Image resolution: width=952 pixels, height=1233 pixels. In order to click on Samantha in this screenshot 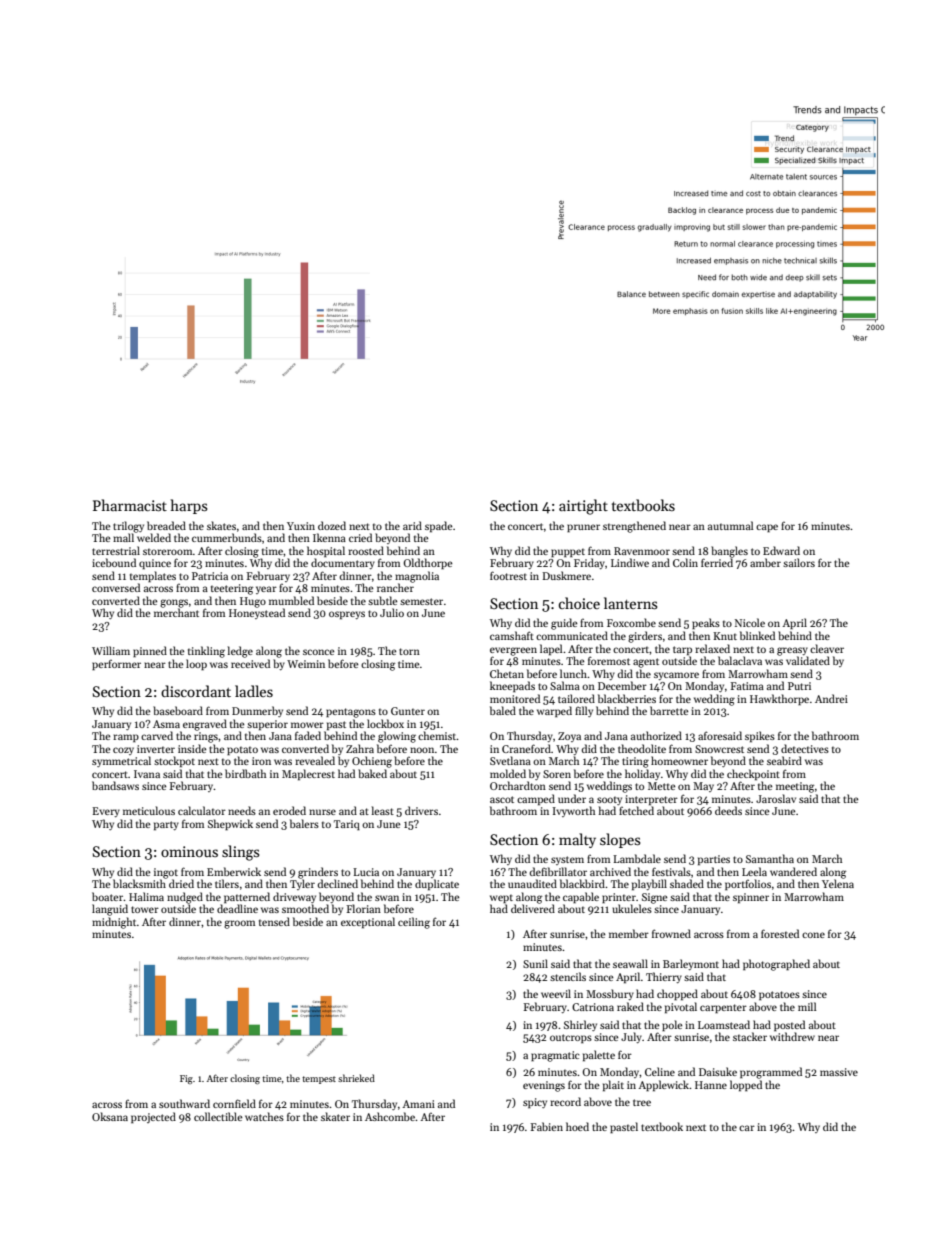, I will do `click(770, 858)`.
